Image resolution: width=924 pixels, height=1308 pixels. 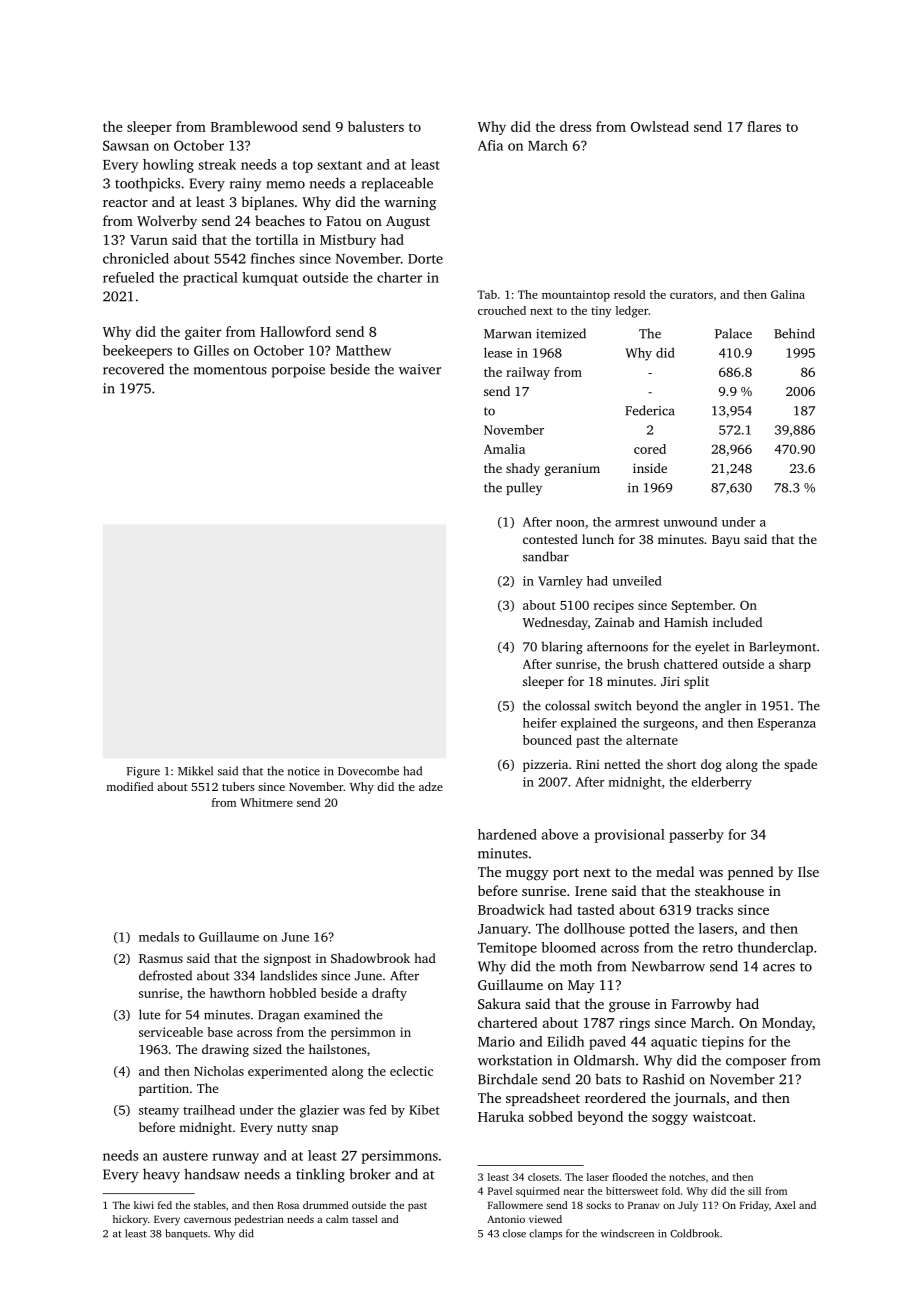 I want to click on hawthorn, so click(x=237, y=993).
